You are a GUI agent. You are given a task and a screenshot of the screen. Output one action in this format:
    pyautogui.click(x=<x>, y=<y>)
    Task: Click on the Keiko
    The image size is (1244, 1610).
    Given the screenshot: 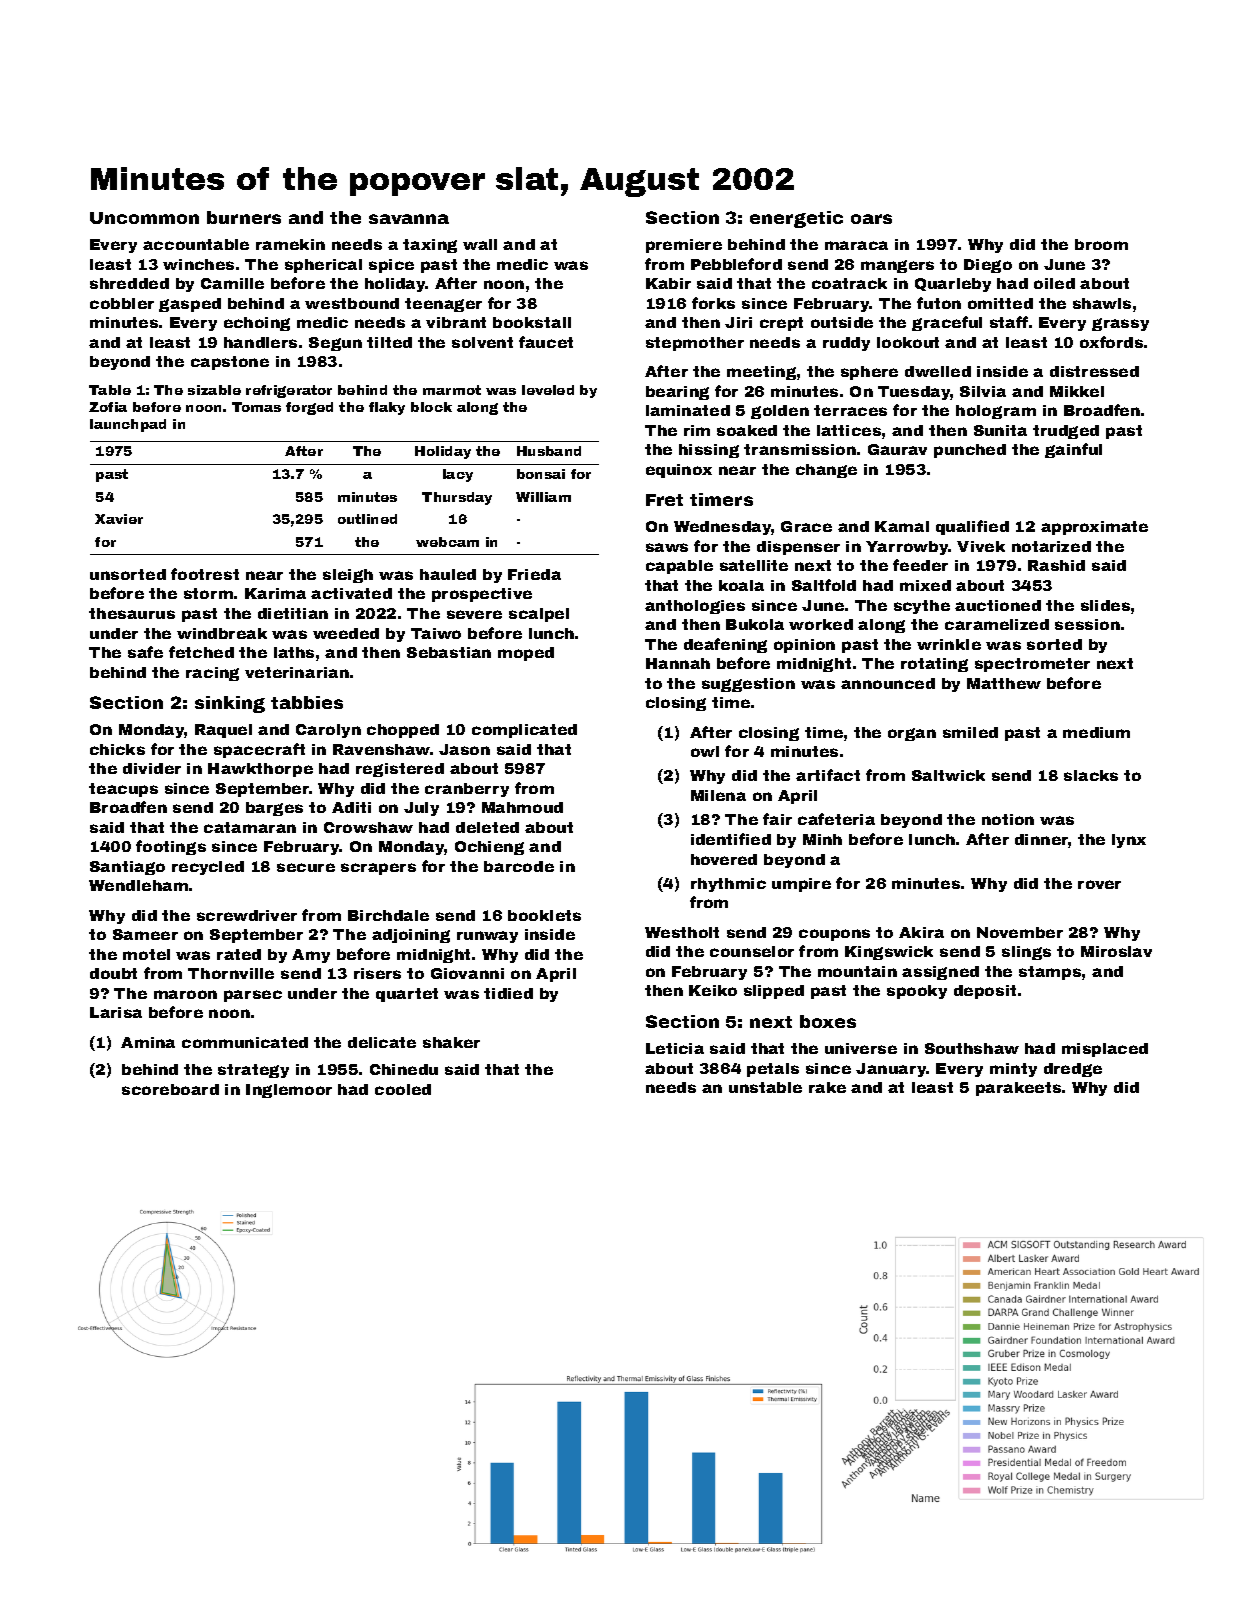 What is the action you would take?
    pyautogui.click(x=713, y=990)
